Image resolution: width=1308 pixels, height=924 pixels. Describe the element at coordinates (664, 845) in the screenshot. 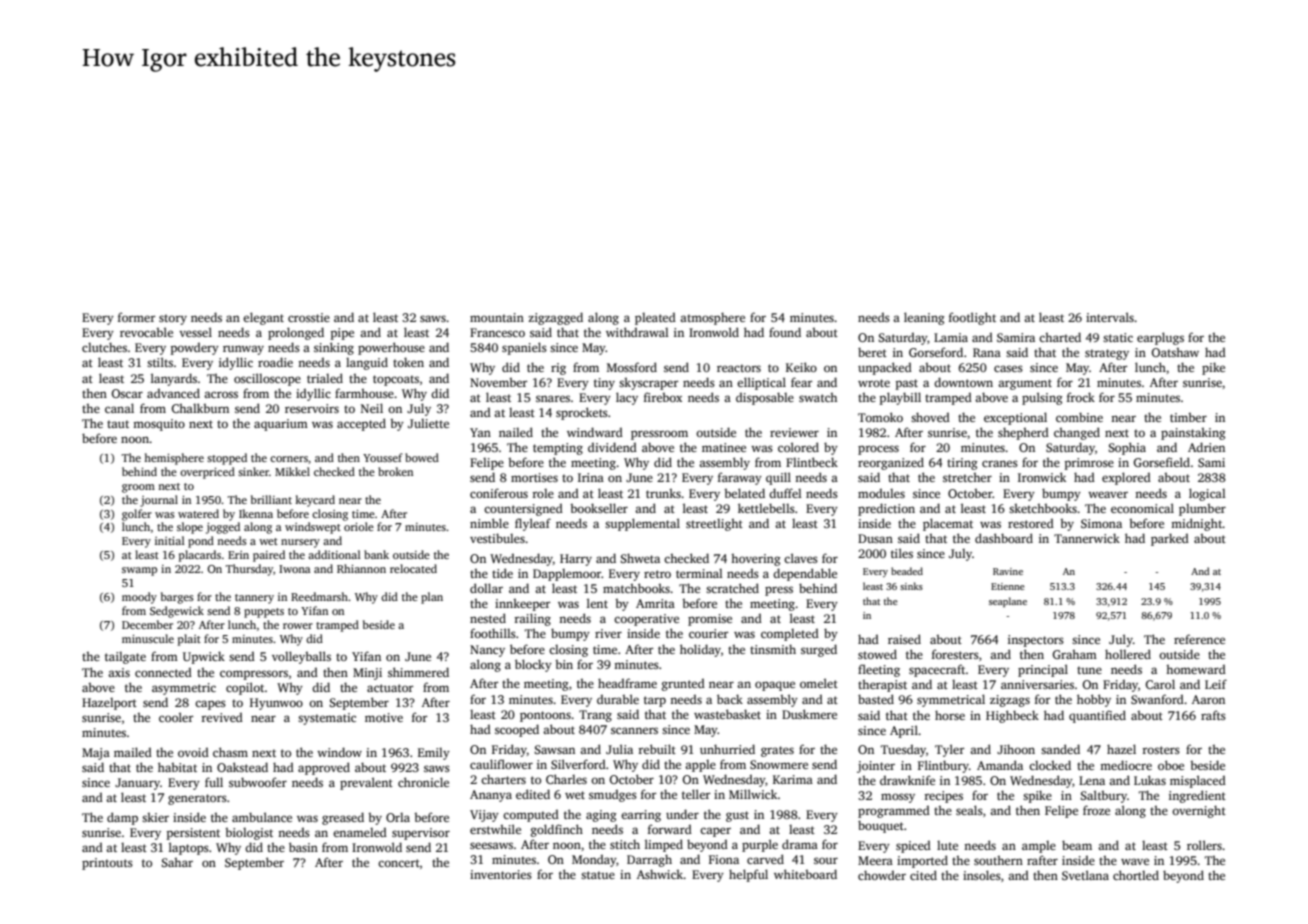

I see `limped` at that location.
